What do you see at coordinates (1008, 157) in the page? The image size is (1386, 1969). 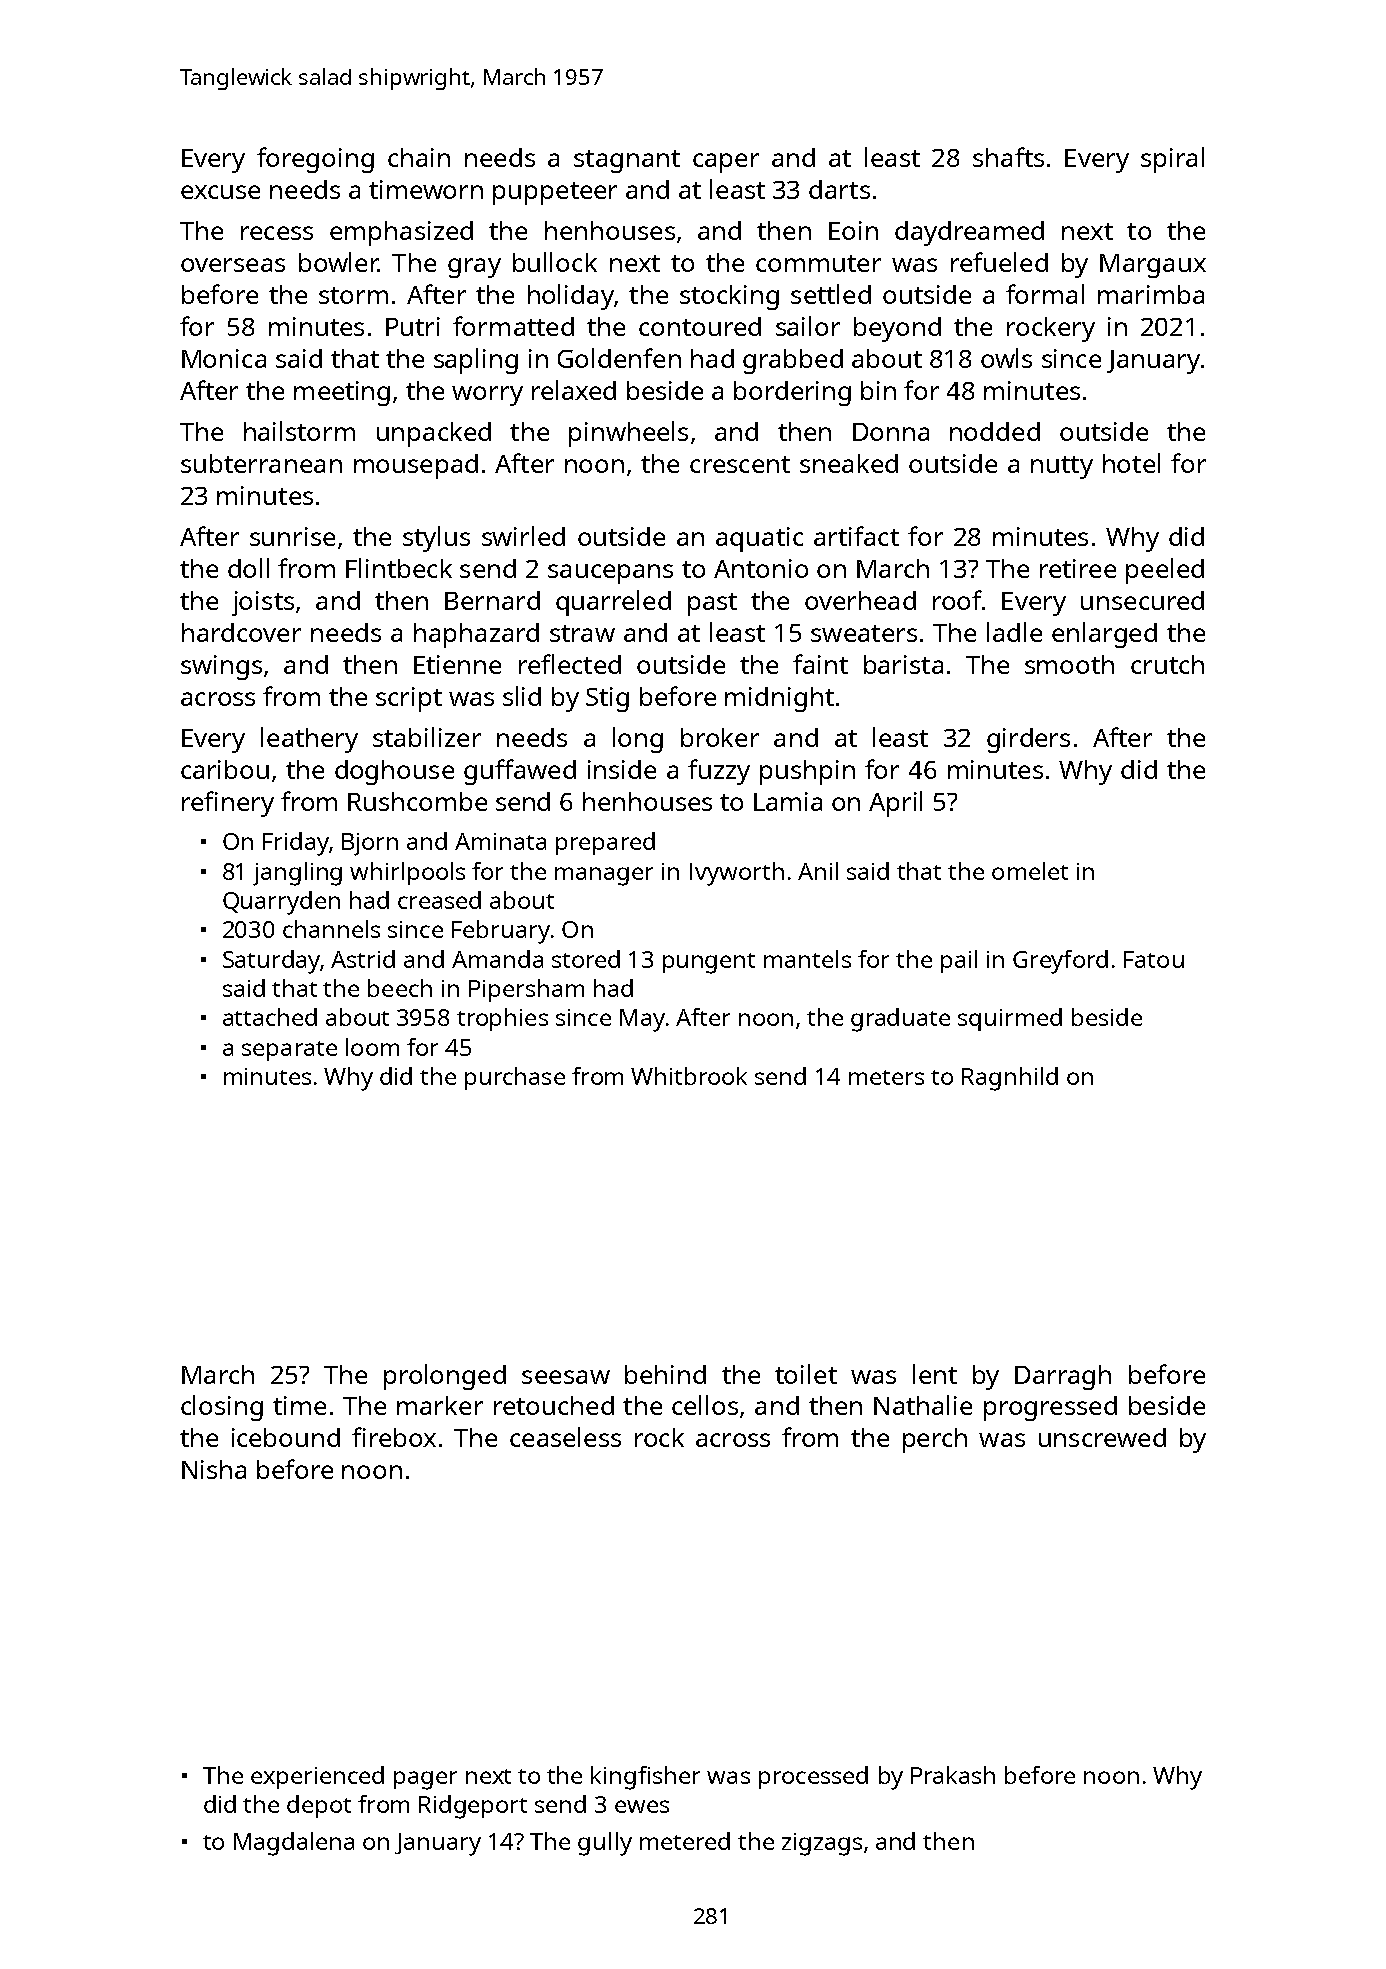 I see `shafts` at bounding box center [1008, 157].
